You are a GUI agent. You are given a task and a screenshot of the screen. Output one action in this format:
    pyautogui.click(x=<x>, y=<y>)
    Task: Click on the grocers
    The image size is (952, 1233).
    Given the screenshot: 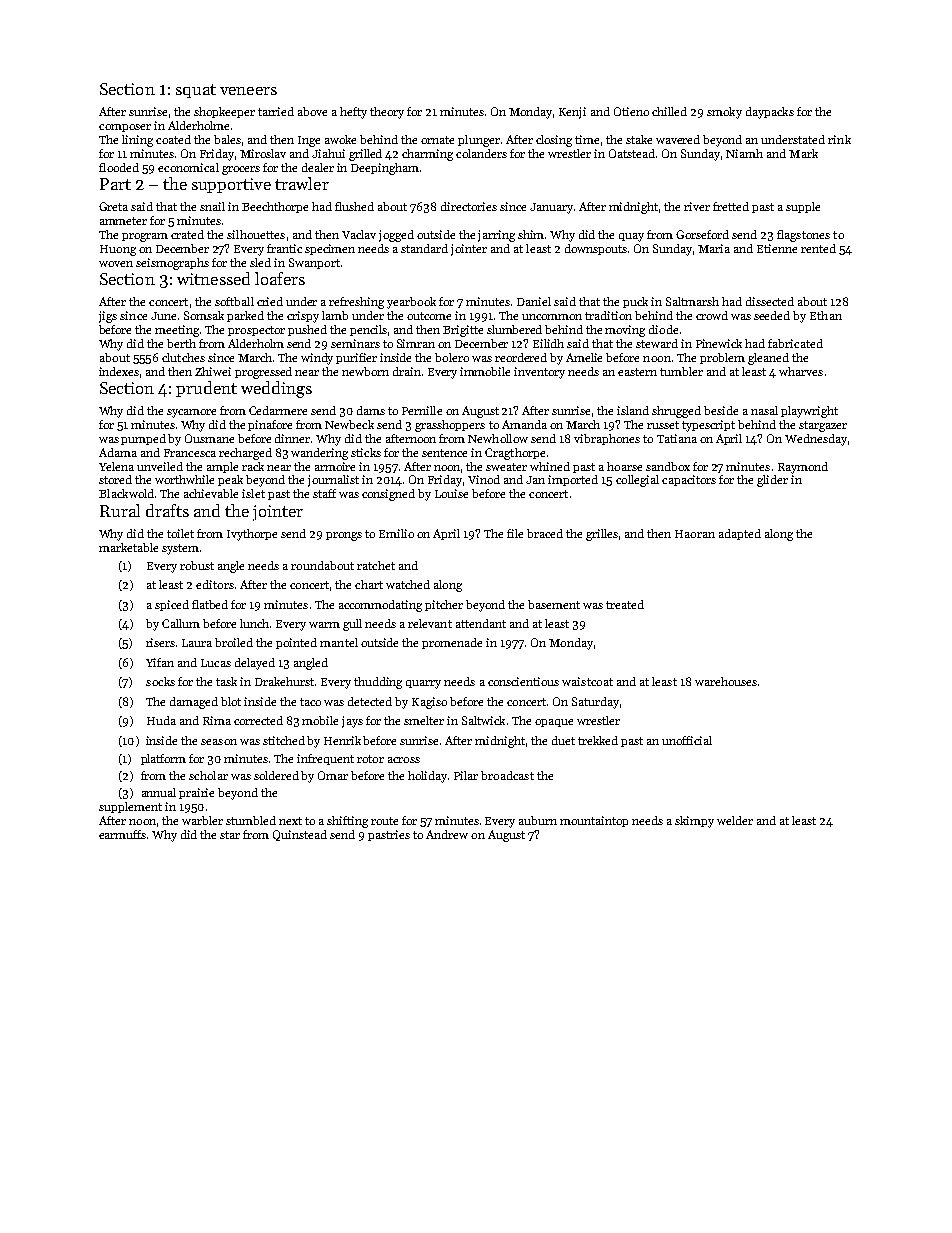 What is the action you would take?
    pyautogui.click(x=241, y=170)
